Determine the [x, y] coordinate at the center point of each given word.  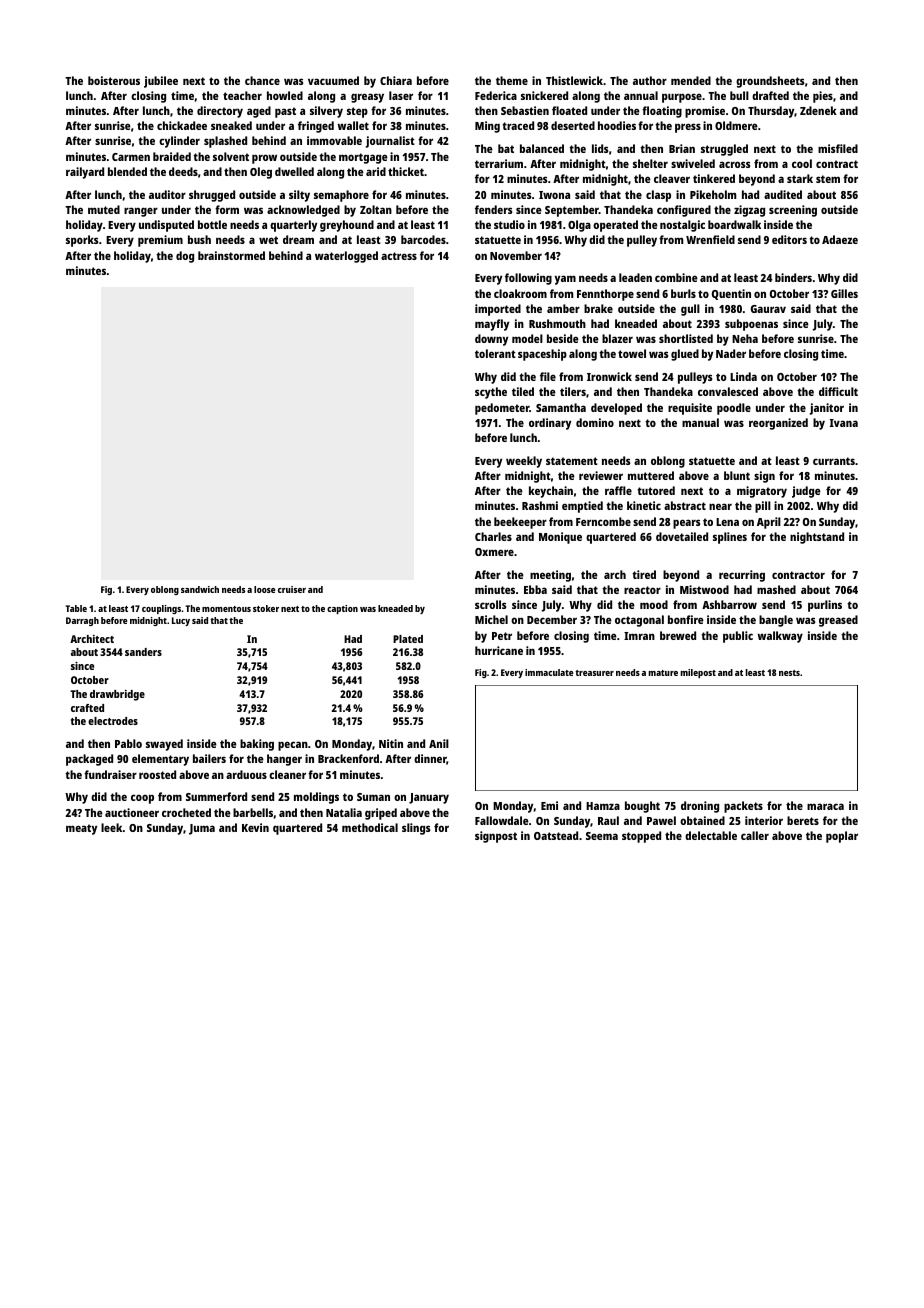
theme [512, 80]
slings [416, 829]
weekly [524, 462]
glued [685, 355]
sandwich [200, 589]
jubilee [161, 82]
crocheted [186, 812]
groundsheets [770, 82]
